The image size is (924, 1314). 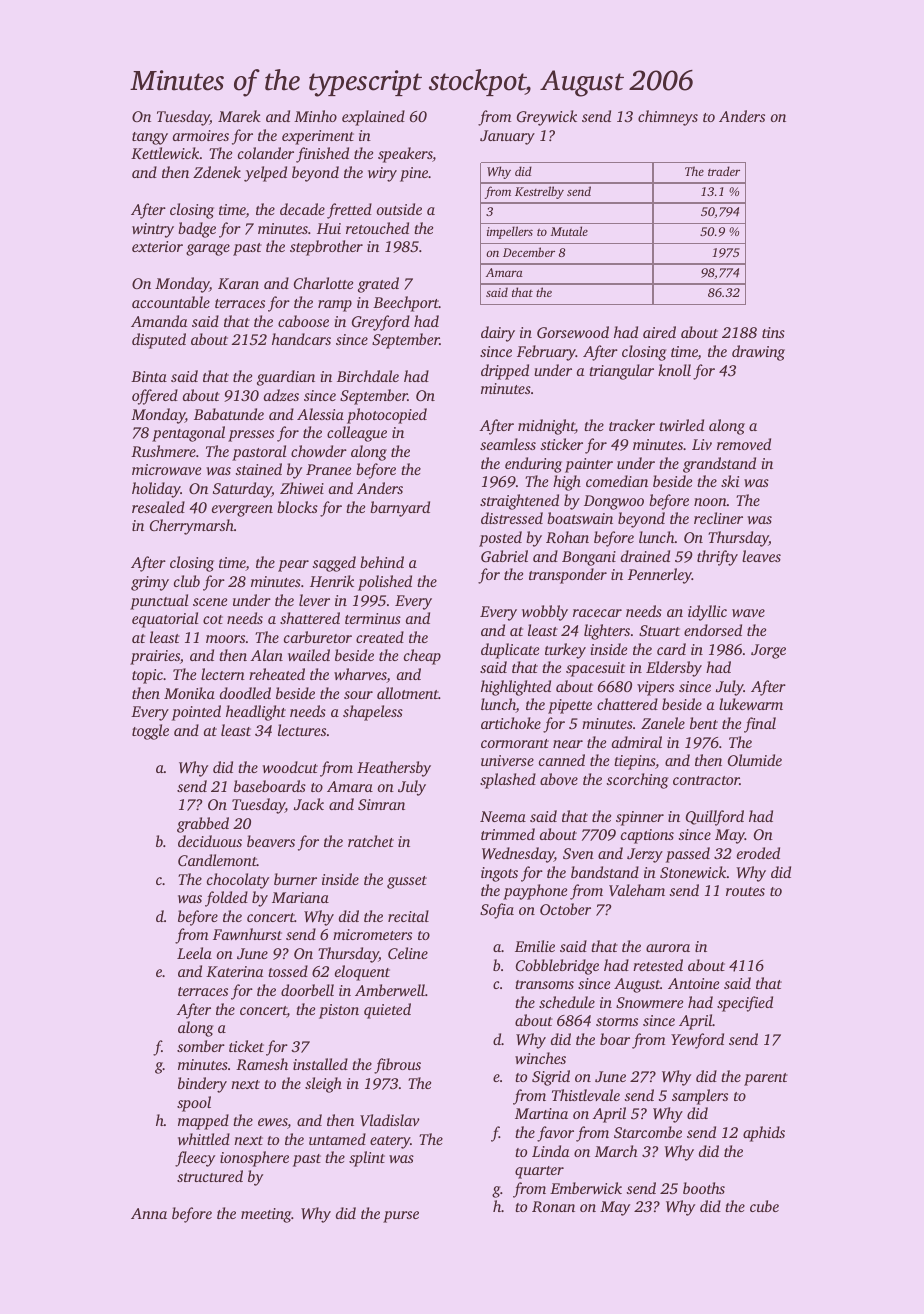 What do you see at coordinates (149, 1213) in the screenshot?
I see `Anna` at bounding box center [149, 1213].
